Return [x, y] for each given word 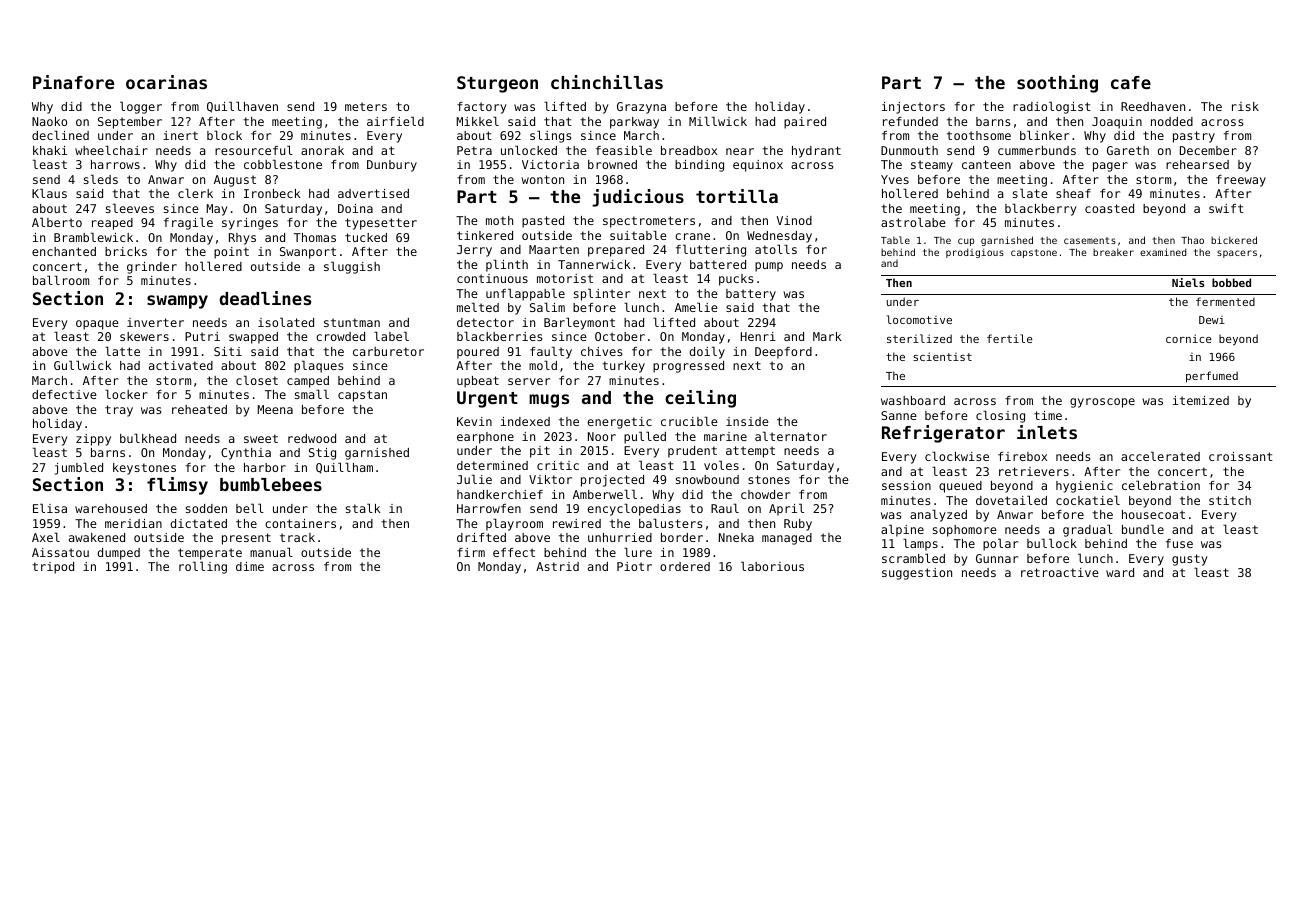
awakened [97, 537]
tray [119, 411]
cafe [1131, 82]
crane [692, 236]
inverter [155, 322]
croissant [1241, 456]
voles [721, 465]
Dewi [1212, 320]
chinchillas [607, 82]
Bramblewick [93, 237]
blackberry [1041, 209]
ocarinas [166, 82]
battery [751, 295]
